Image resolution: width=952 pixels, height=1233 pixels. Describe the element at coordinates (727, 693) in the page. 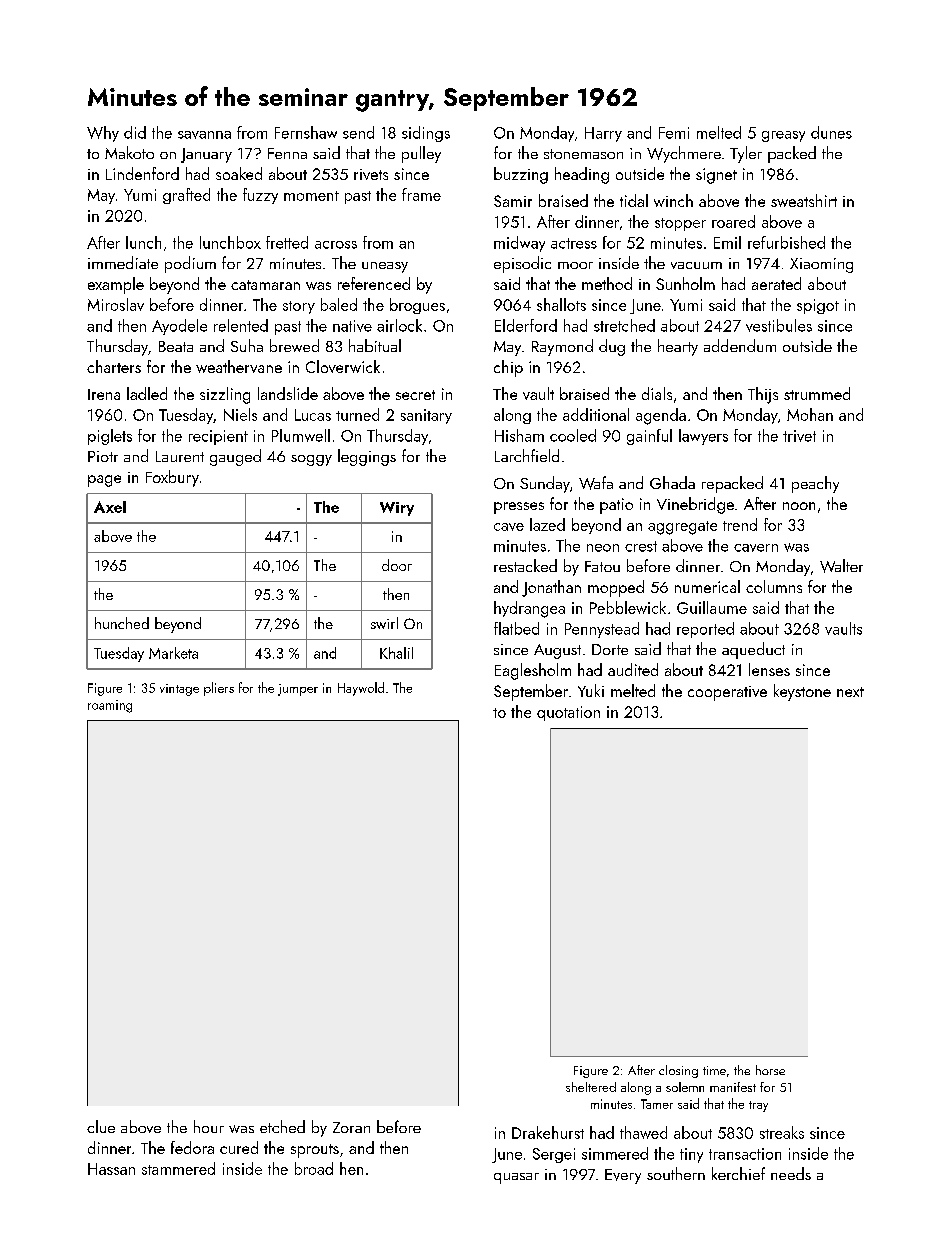

I see `cooperative` at that location.
